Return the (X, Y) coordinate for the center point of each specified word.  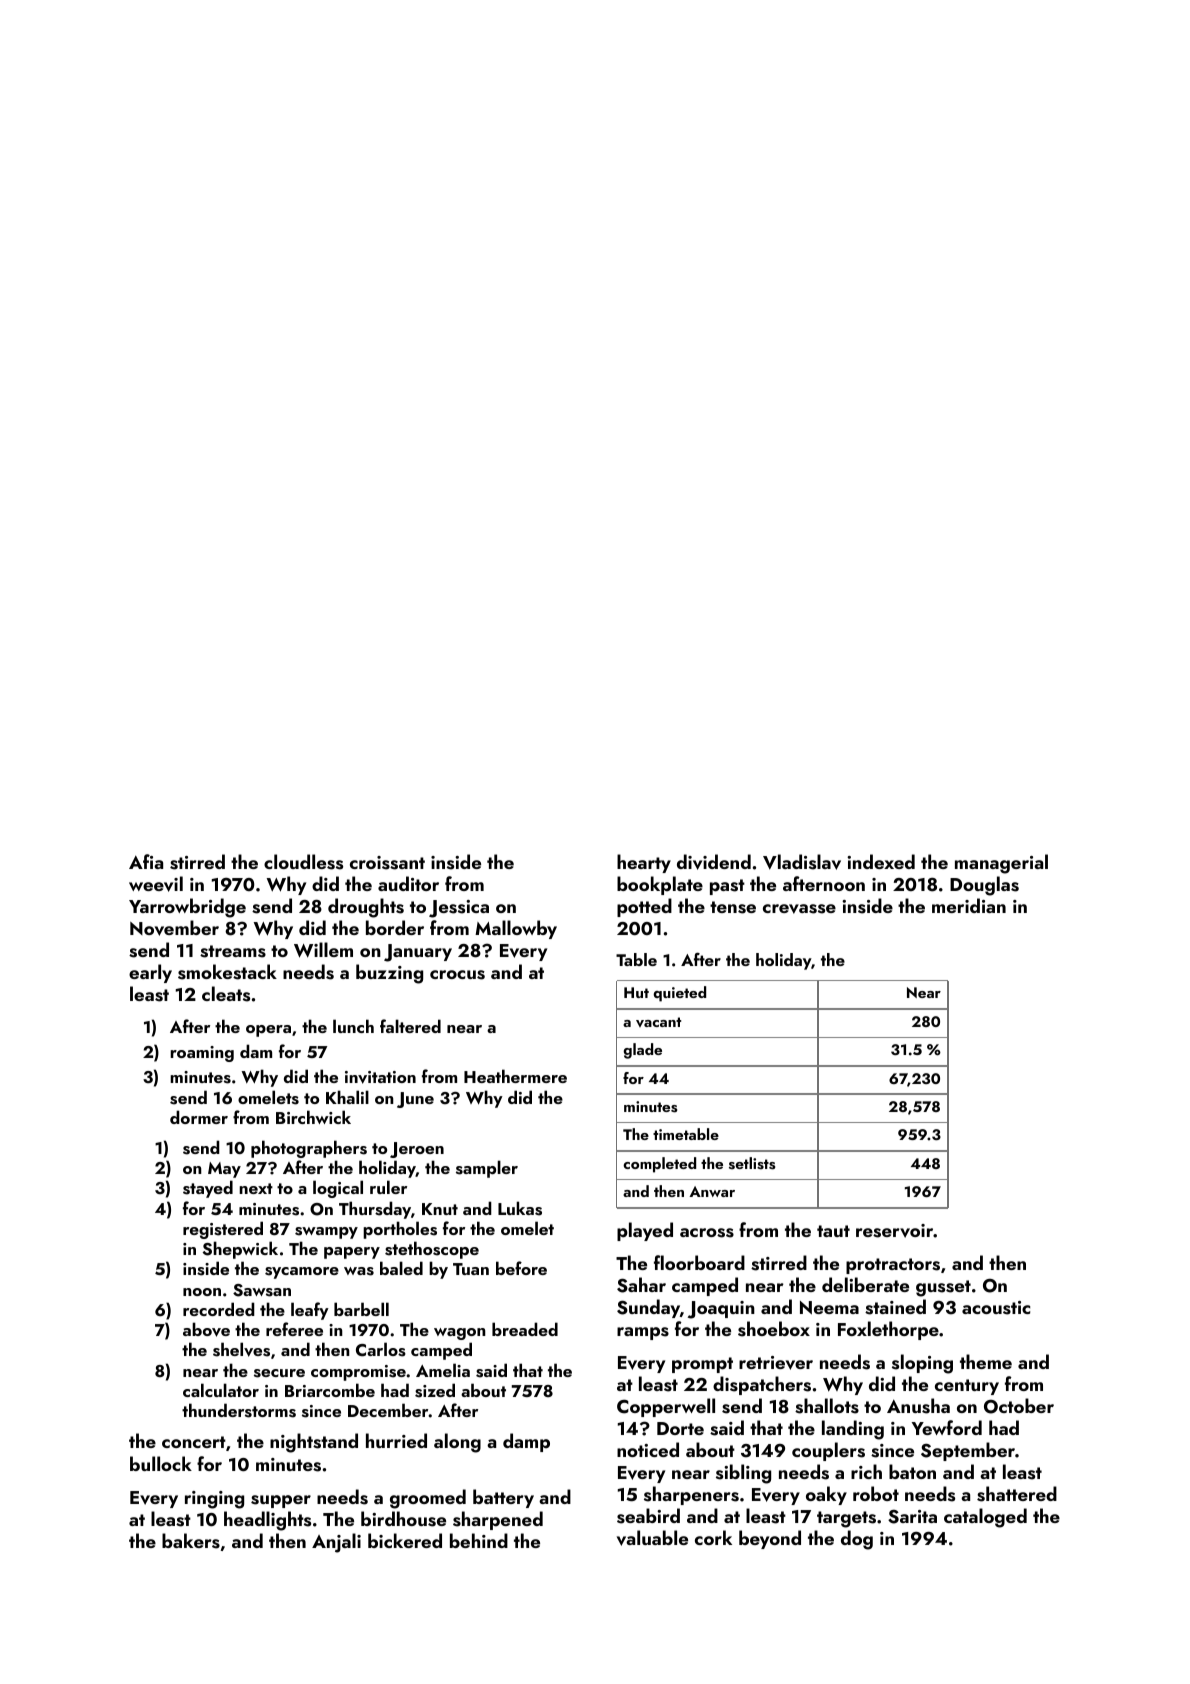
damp (526, 1442)
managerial (1001, 864)
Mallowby (516, 929)
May (224, 1170)
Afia (146, 861)
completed (659, 1165)
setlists (752, 1163)
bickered (405, 1540)
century (967, 1387)
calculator (221, 1390)
